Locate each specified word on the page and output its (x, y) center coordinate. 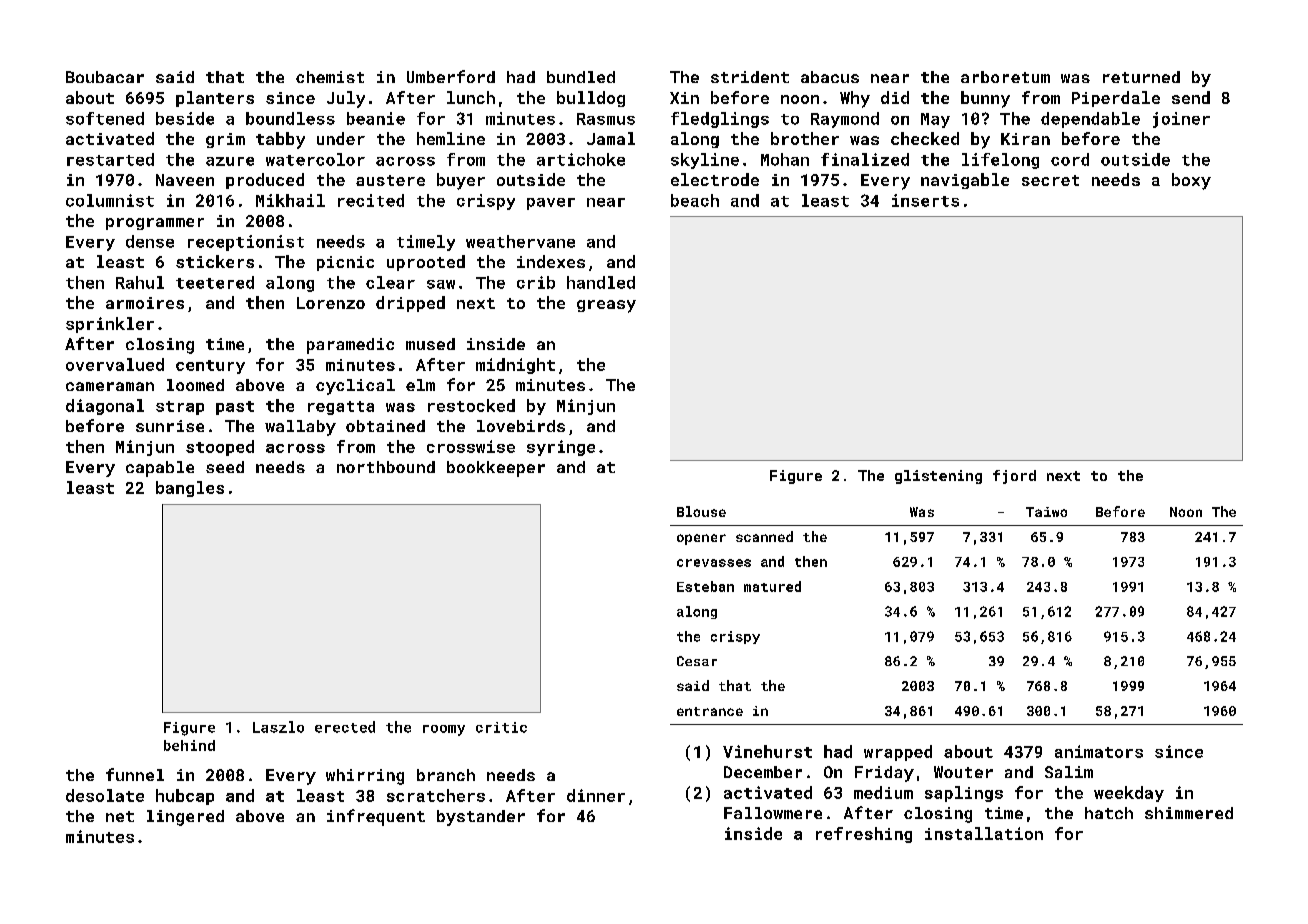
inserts (925, 200)
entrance (710, 711)
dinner (596, 795)
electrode (715, 179)
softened (105, 118)
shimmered (1189, 813)
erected (345, 727)
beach (695, 200)
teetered (215, 282)
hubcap (185, 797)
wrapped (898, 753)
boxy (1191, 181)
